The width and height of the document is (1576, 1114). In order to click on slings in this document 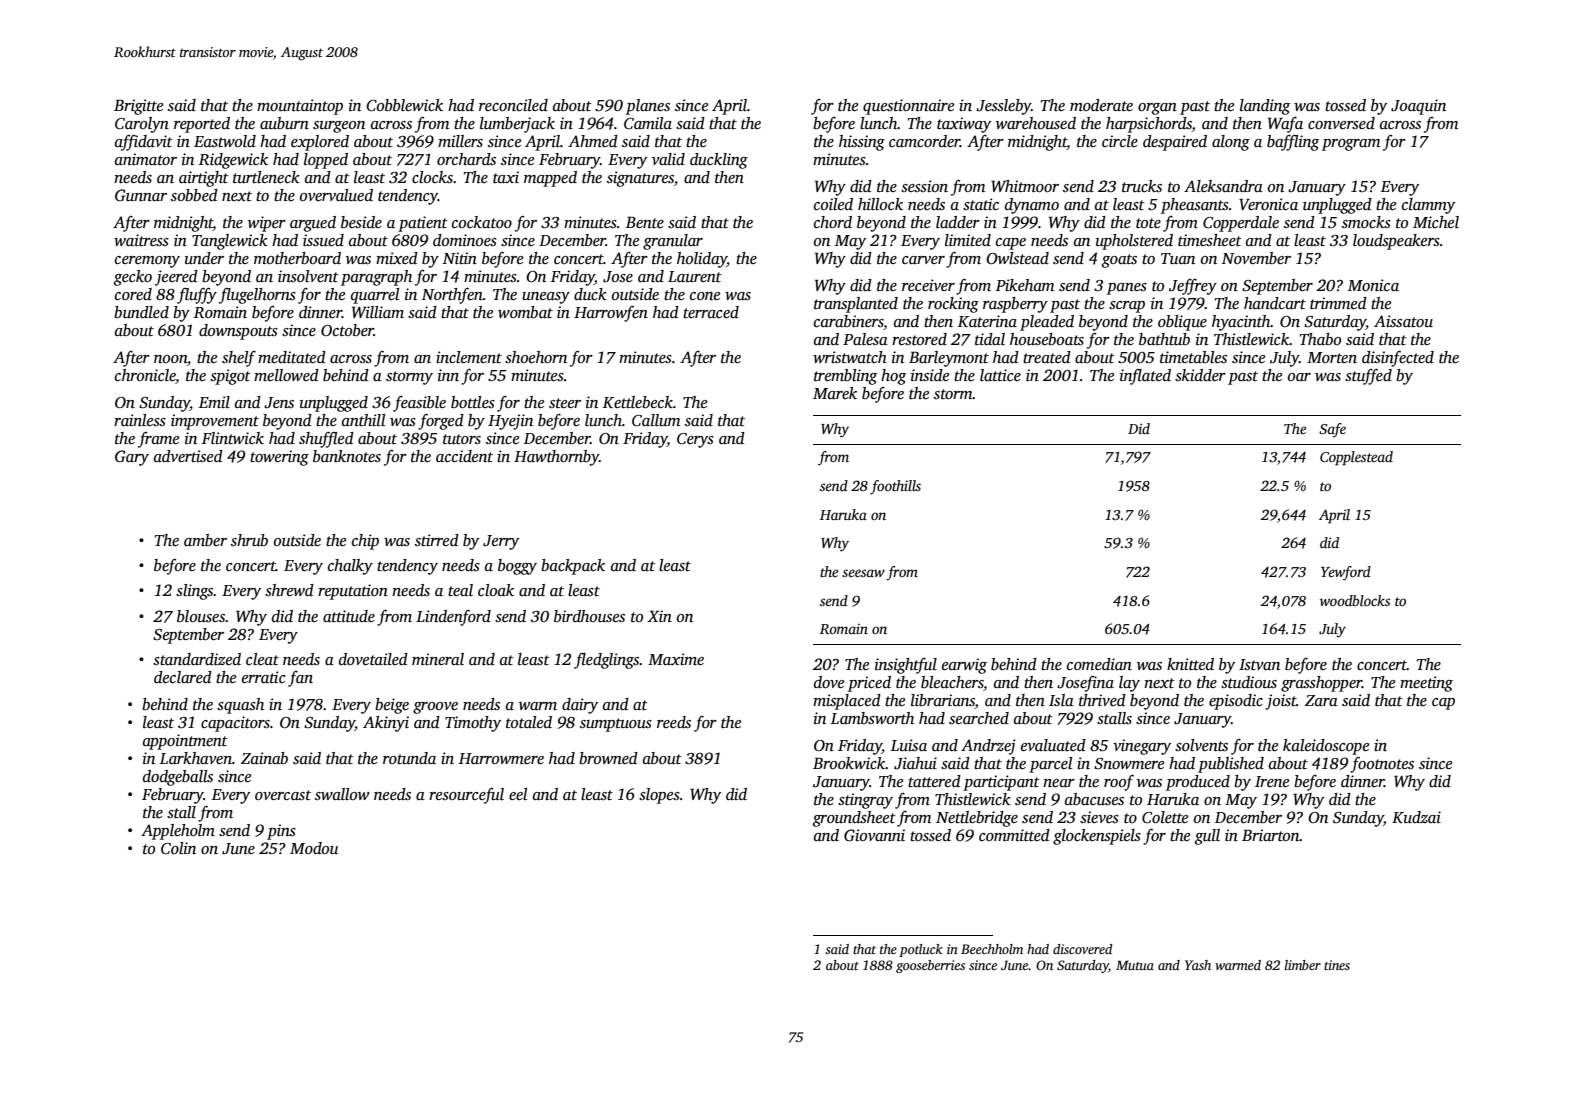, I will do `click(195, 592)`.
